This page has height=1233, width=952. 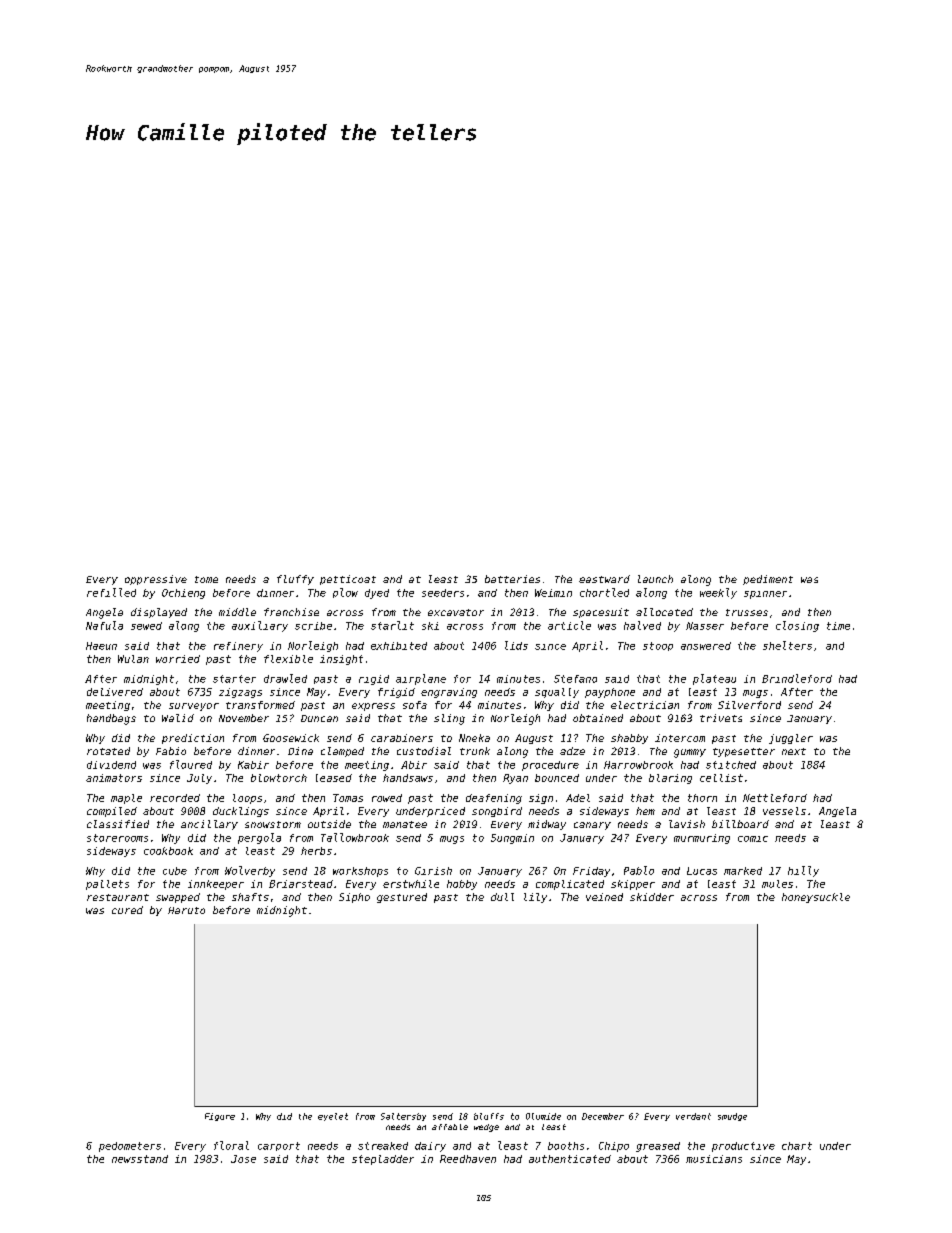 I want to click on skidder, so click(x=652, y=897).
